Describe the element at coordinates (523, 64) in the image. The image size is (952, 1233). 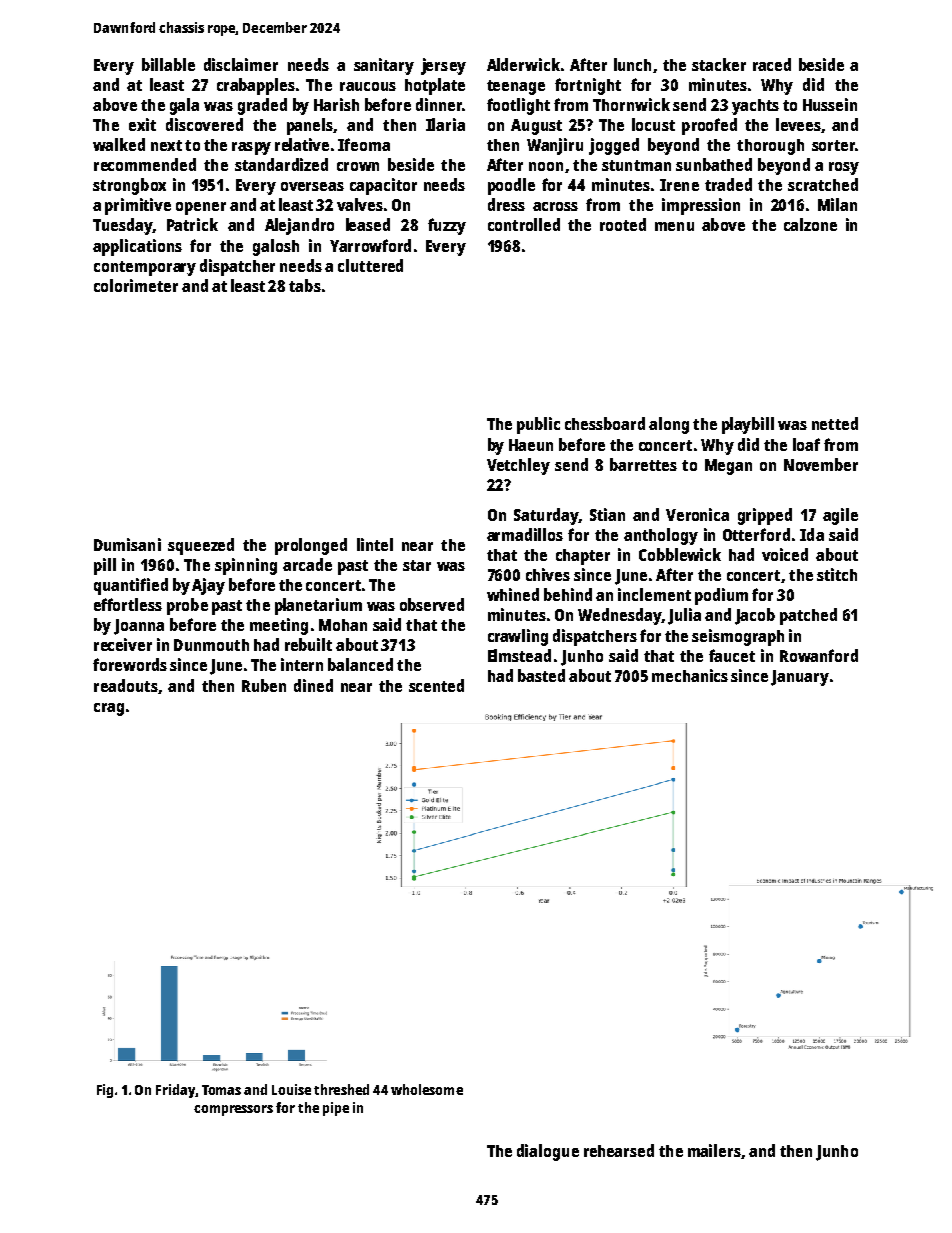
I see `Alderwick` at that location.
